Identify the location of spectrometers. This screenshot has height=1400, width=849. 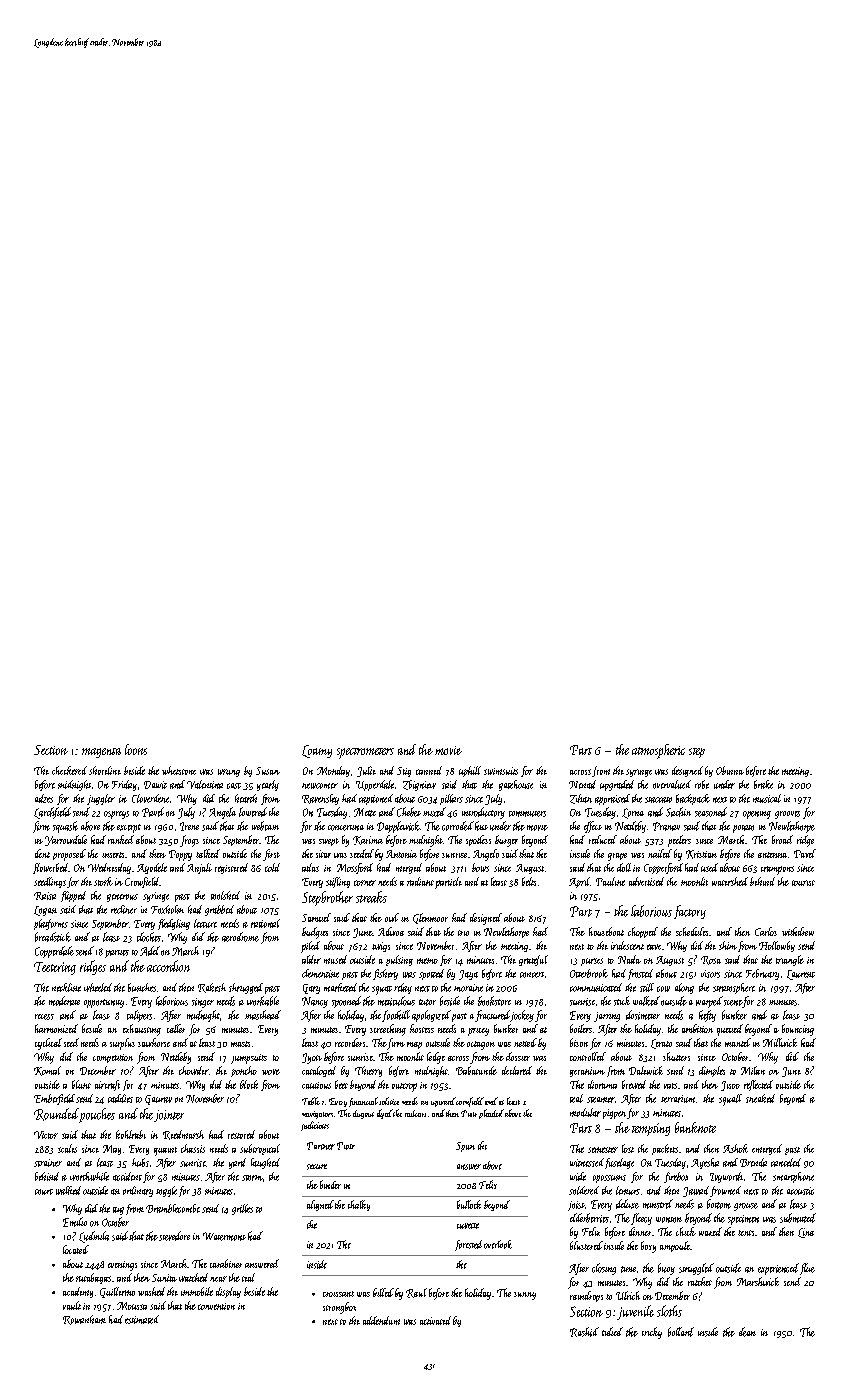
(365, 753).
